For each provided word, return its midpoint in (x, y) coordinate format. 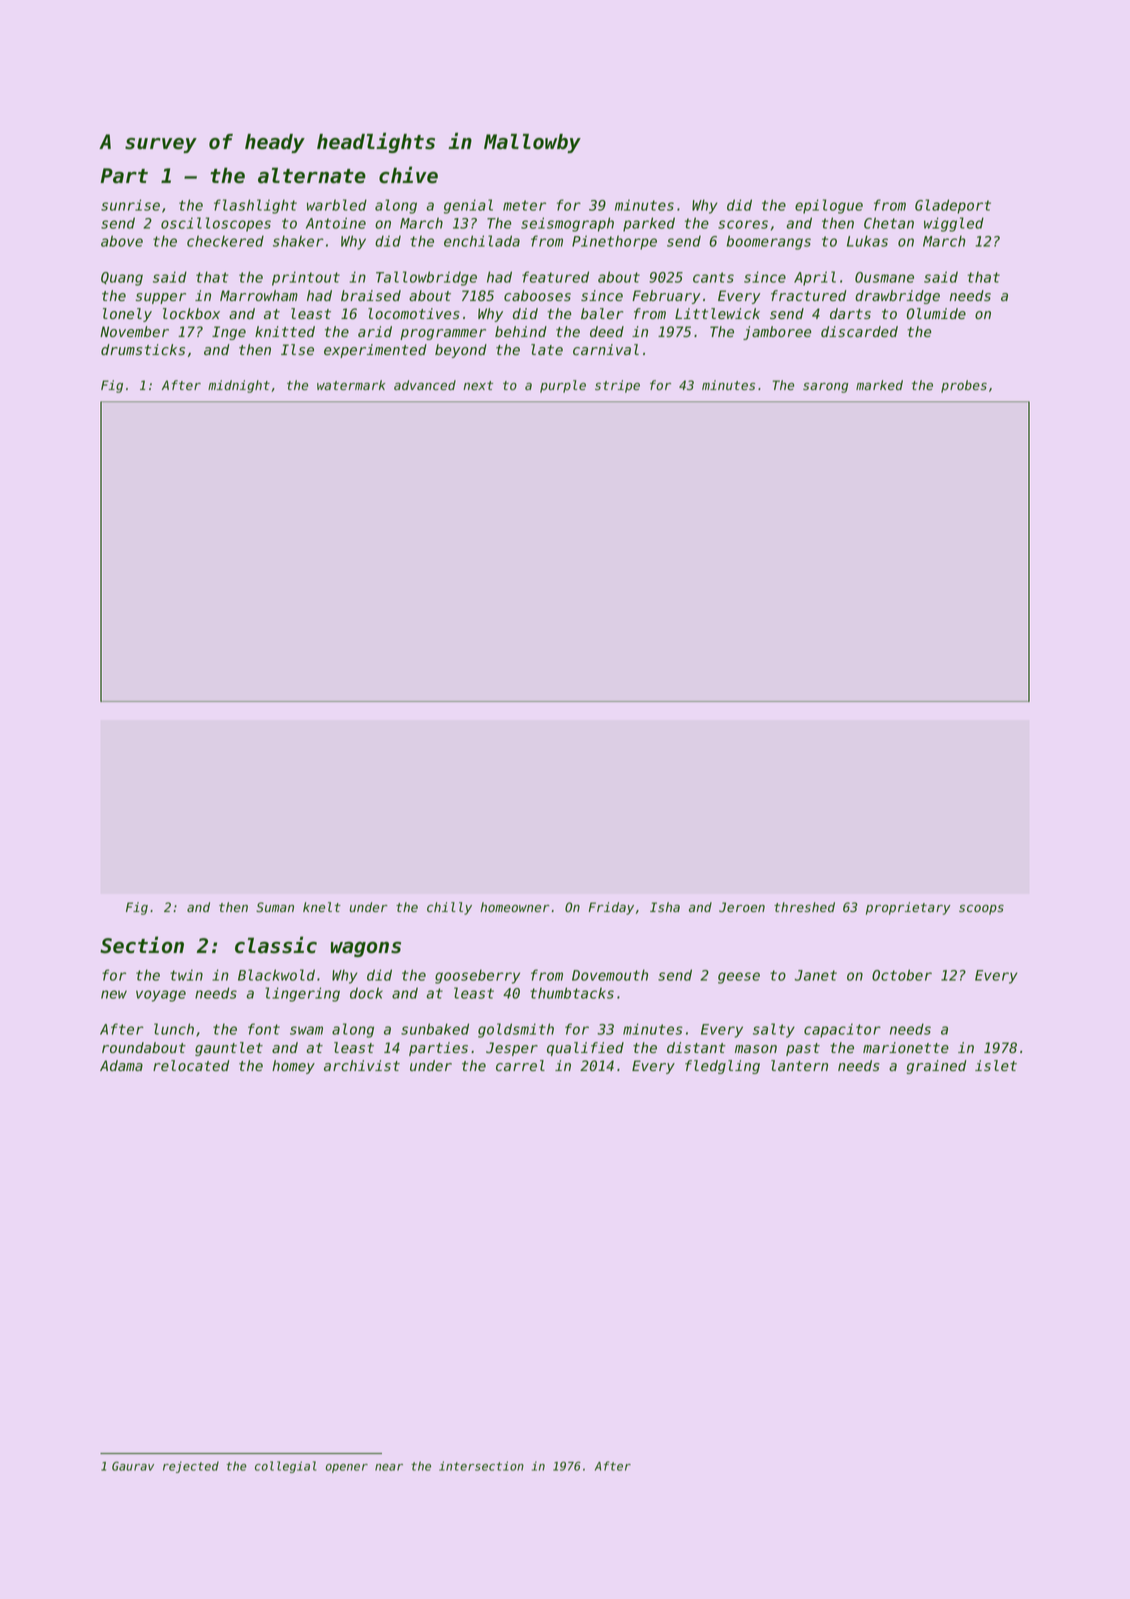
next (478, 386)
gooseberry (477, 976)
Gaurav (133, 1466)
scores (743, 224)
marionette (906, 1048)
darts (850, 313)
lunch (174, 1029)
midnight (239, 386)
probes (964, 386)
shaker (298, 241)
